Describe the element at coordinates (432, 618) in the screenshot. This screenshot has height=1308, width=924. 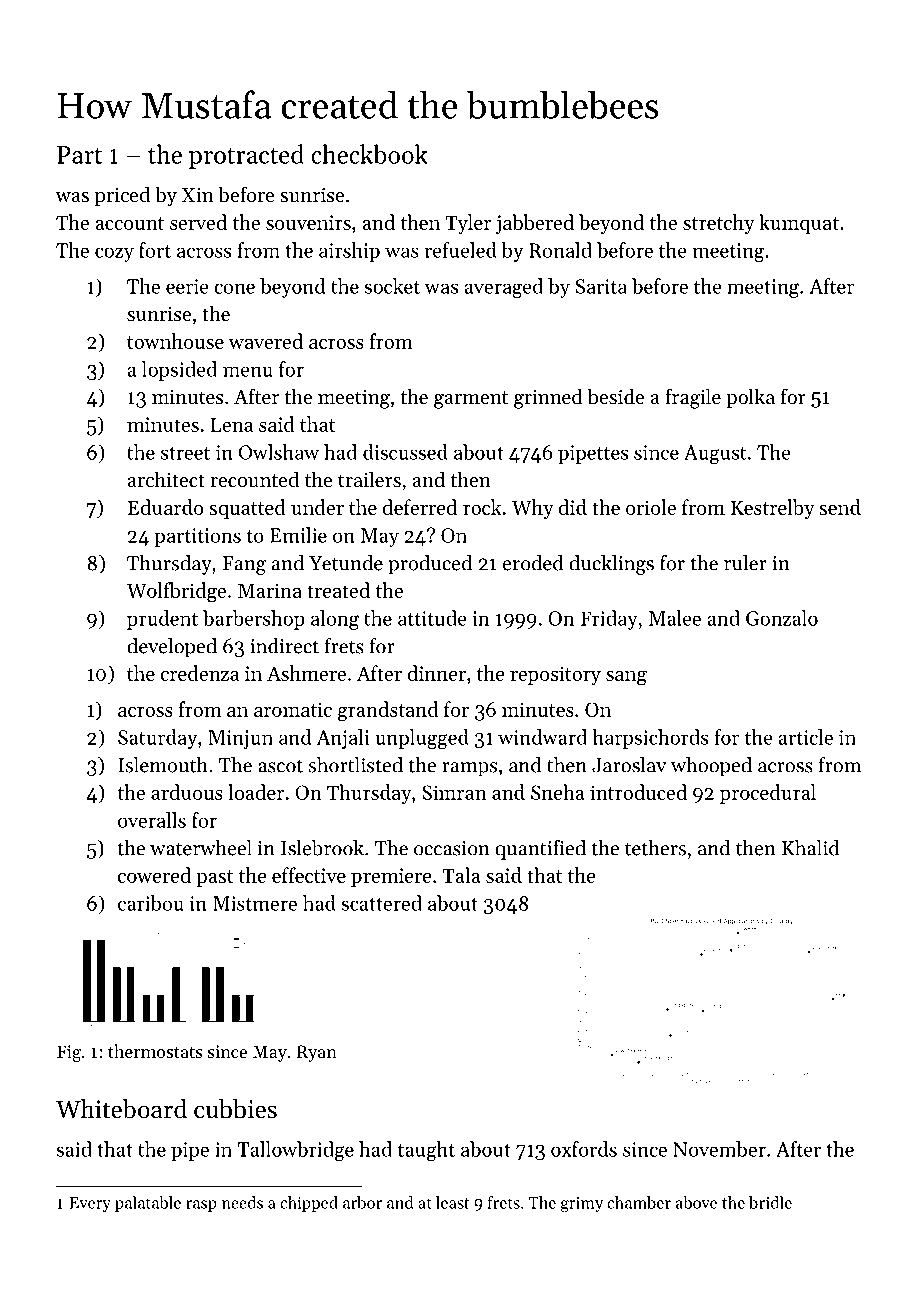
I see `attitude` at that location.
